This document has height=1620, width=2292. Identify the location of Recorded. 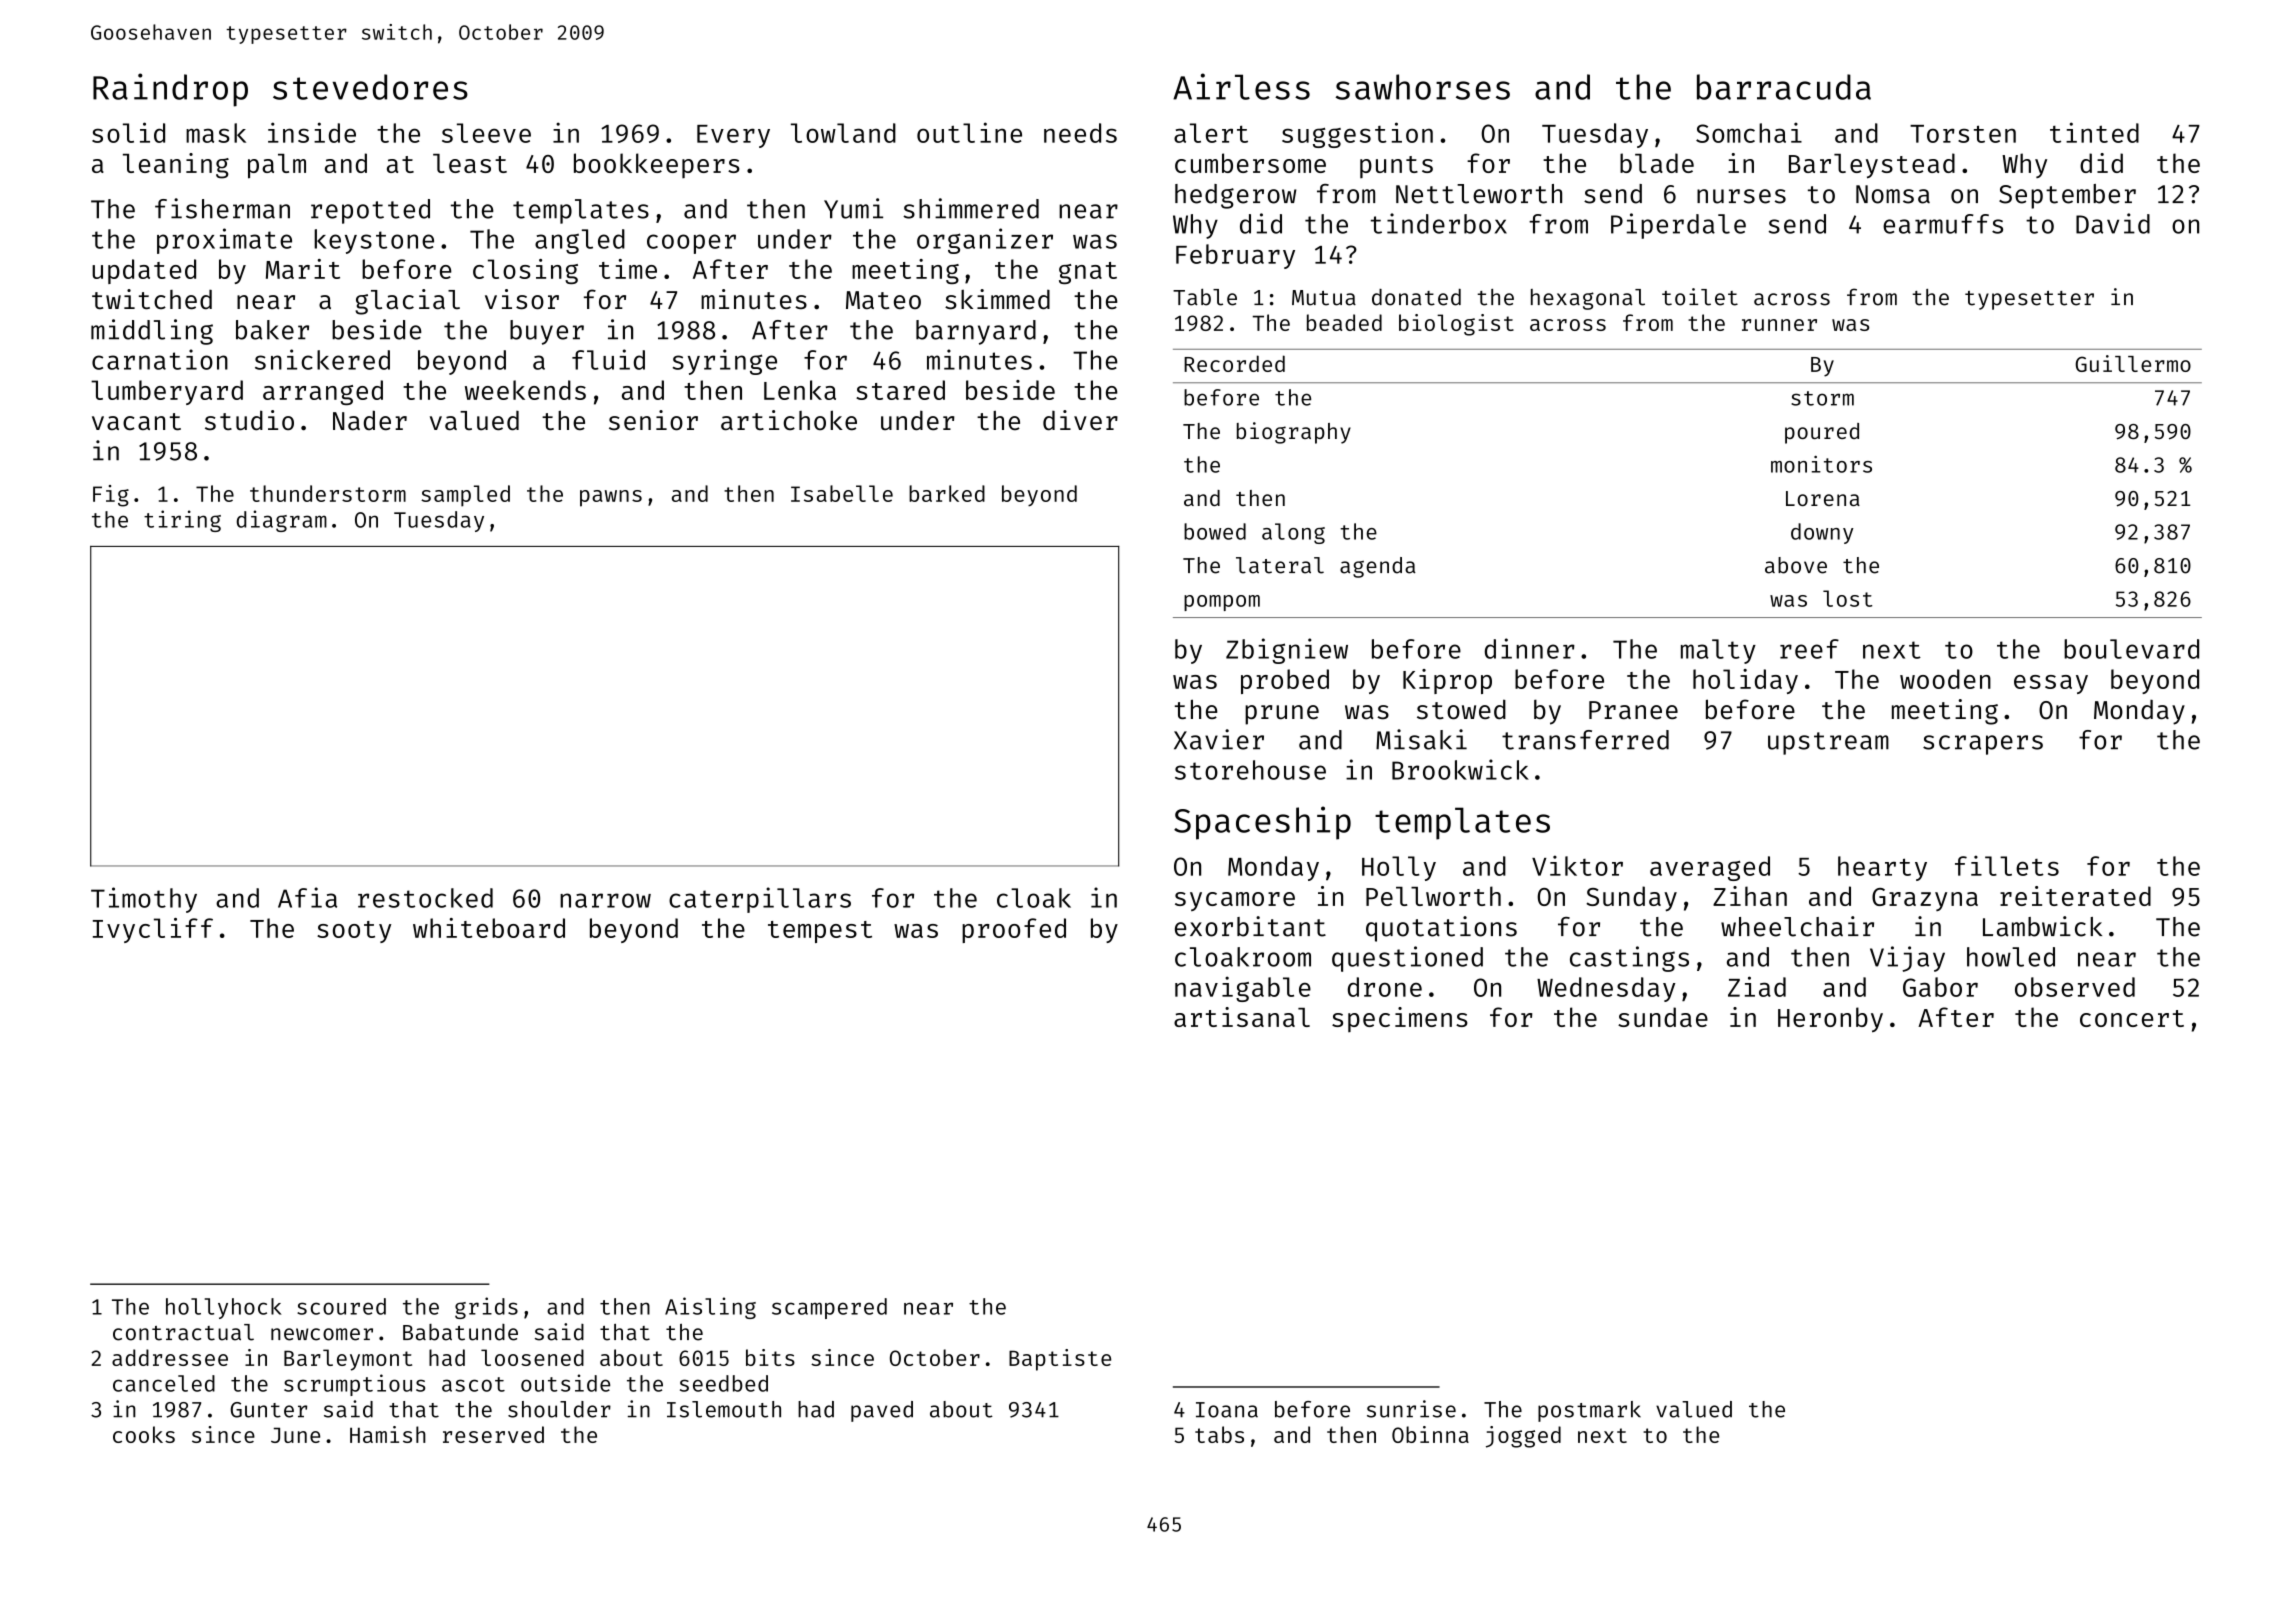
(1234, 363).
